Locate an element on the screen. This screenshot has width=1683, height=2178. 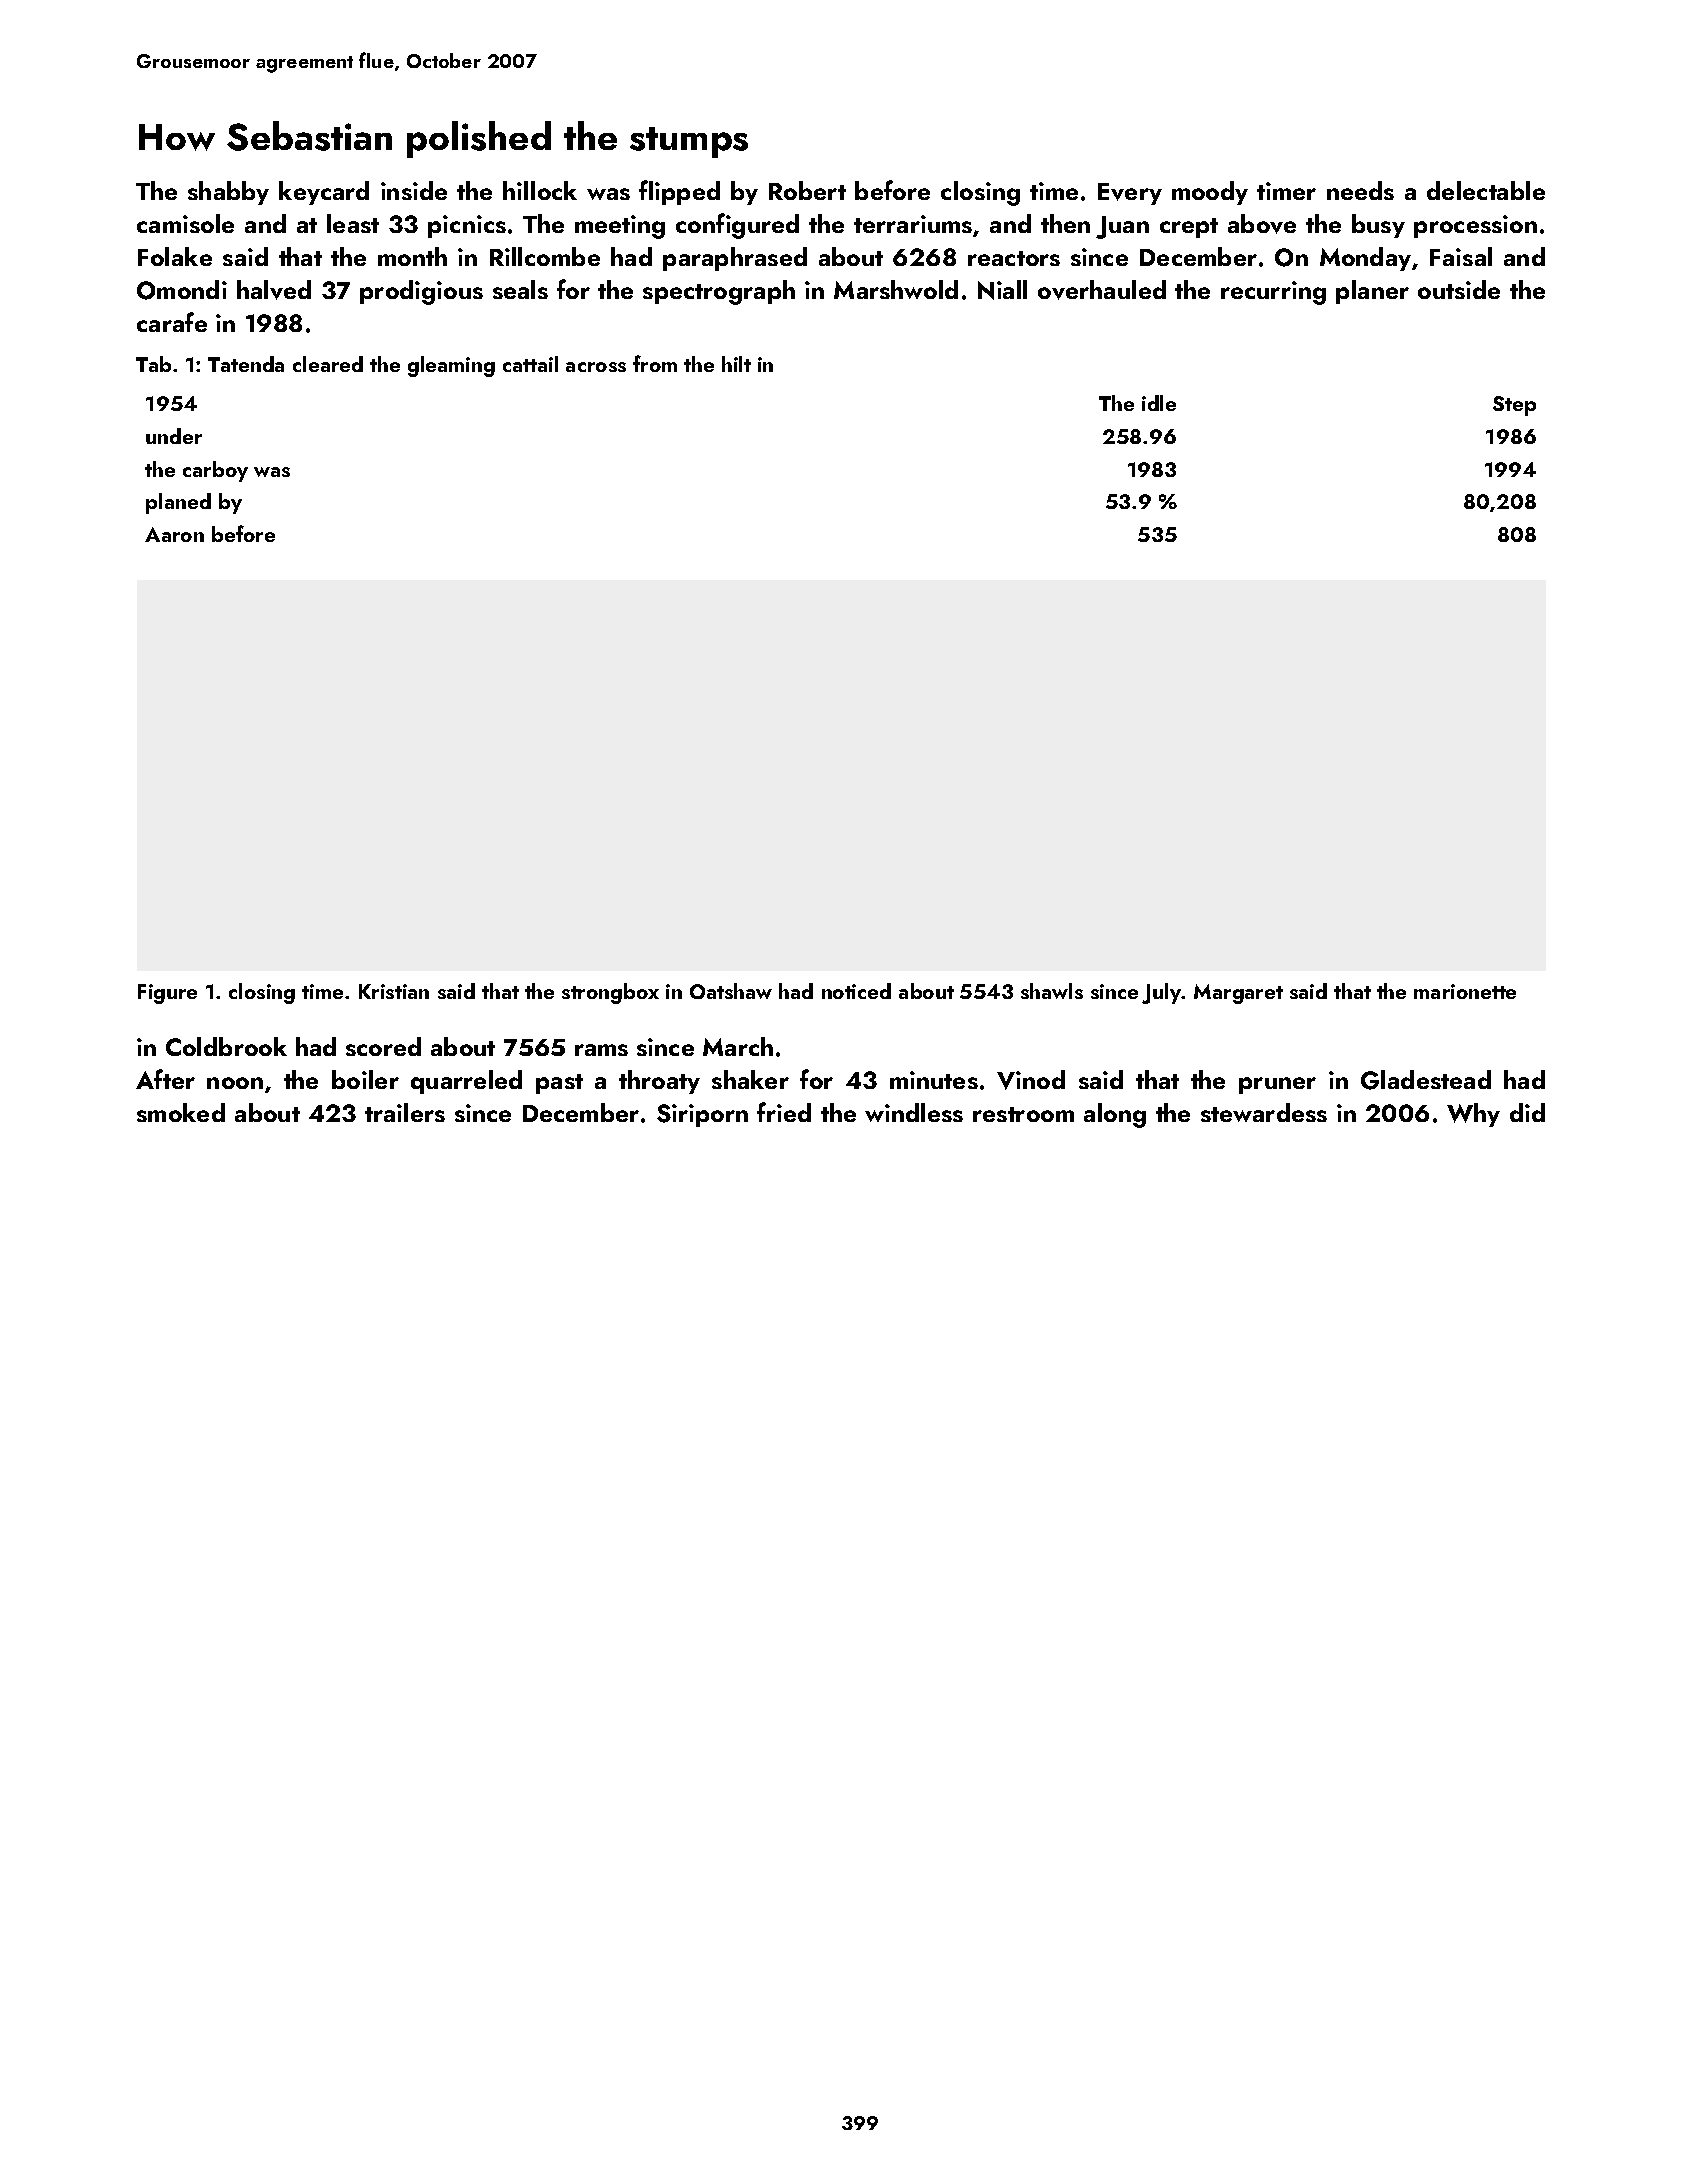
Marshwold is located at coordinates (896, 289).
